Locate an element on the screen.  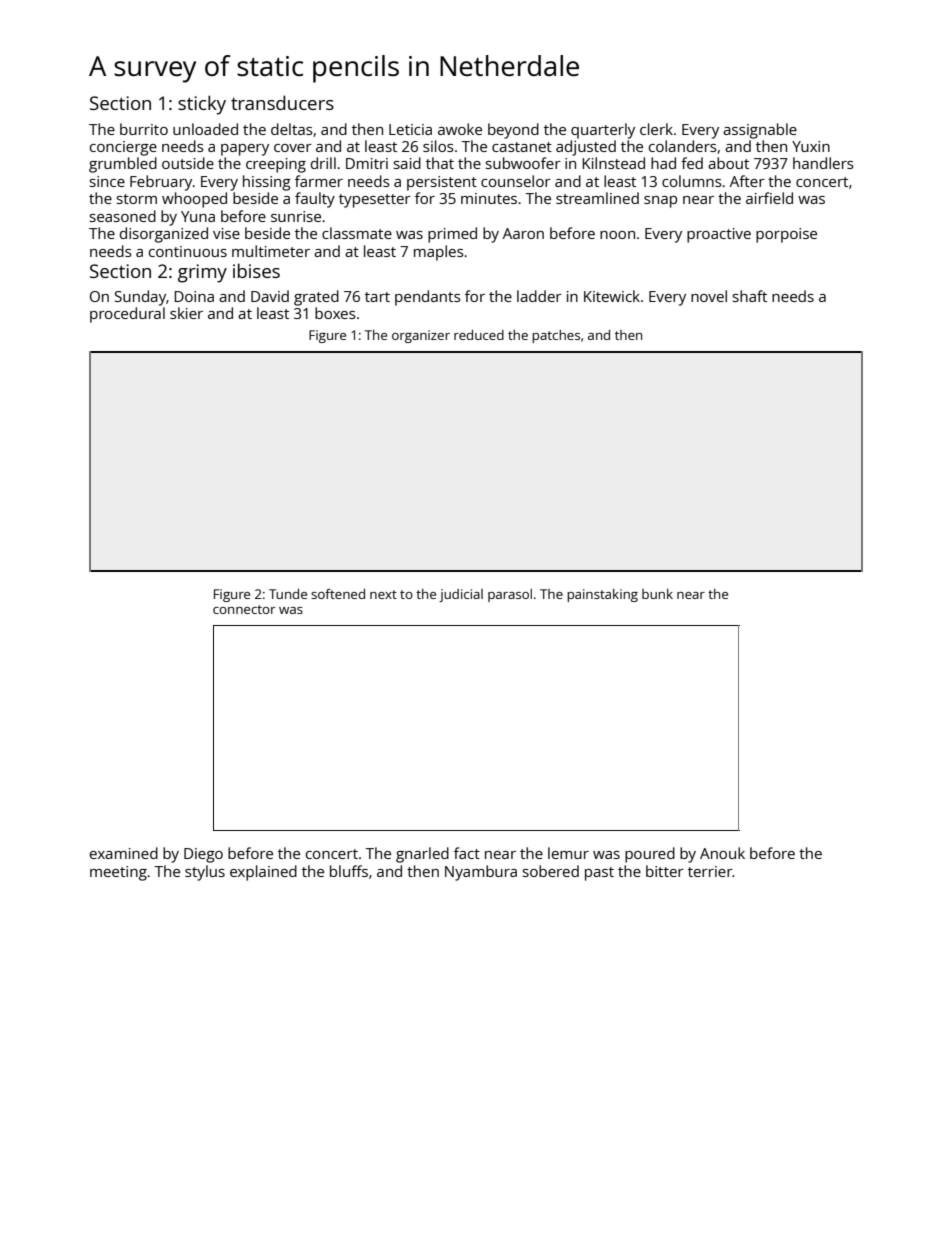
shaft is located at coordinates (750, 296).
